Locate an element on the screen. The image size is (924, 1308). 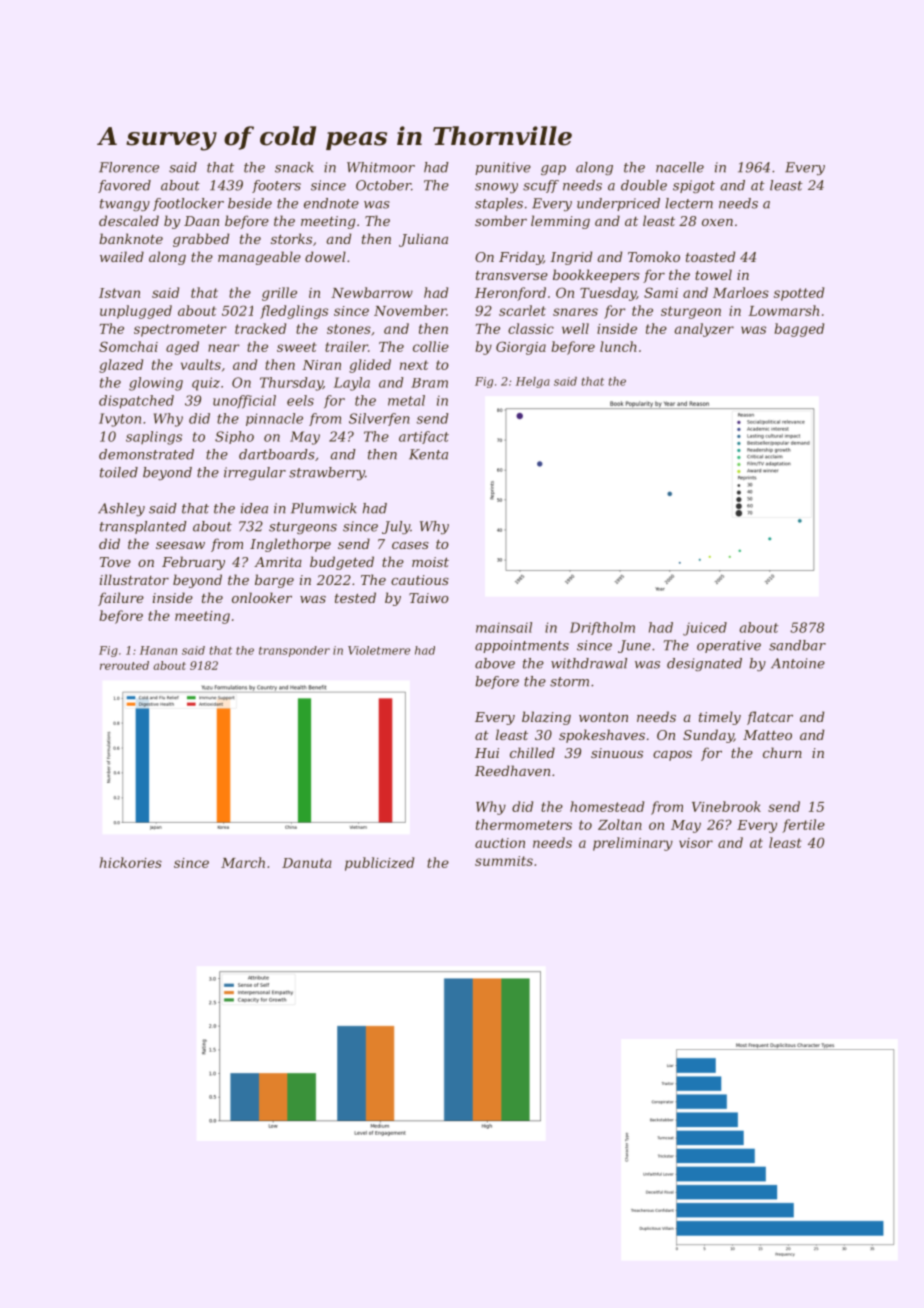
nacelle is located at coordinates (680, 167).
